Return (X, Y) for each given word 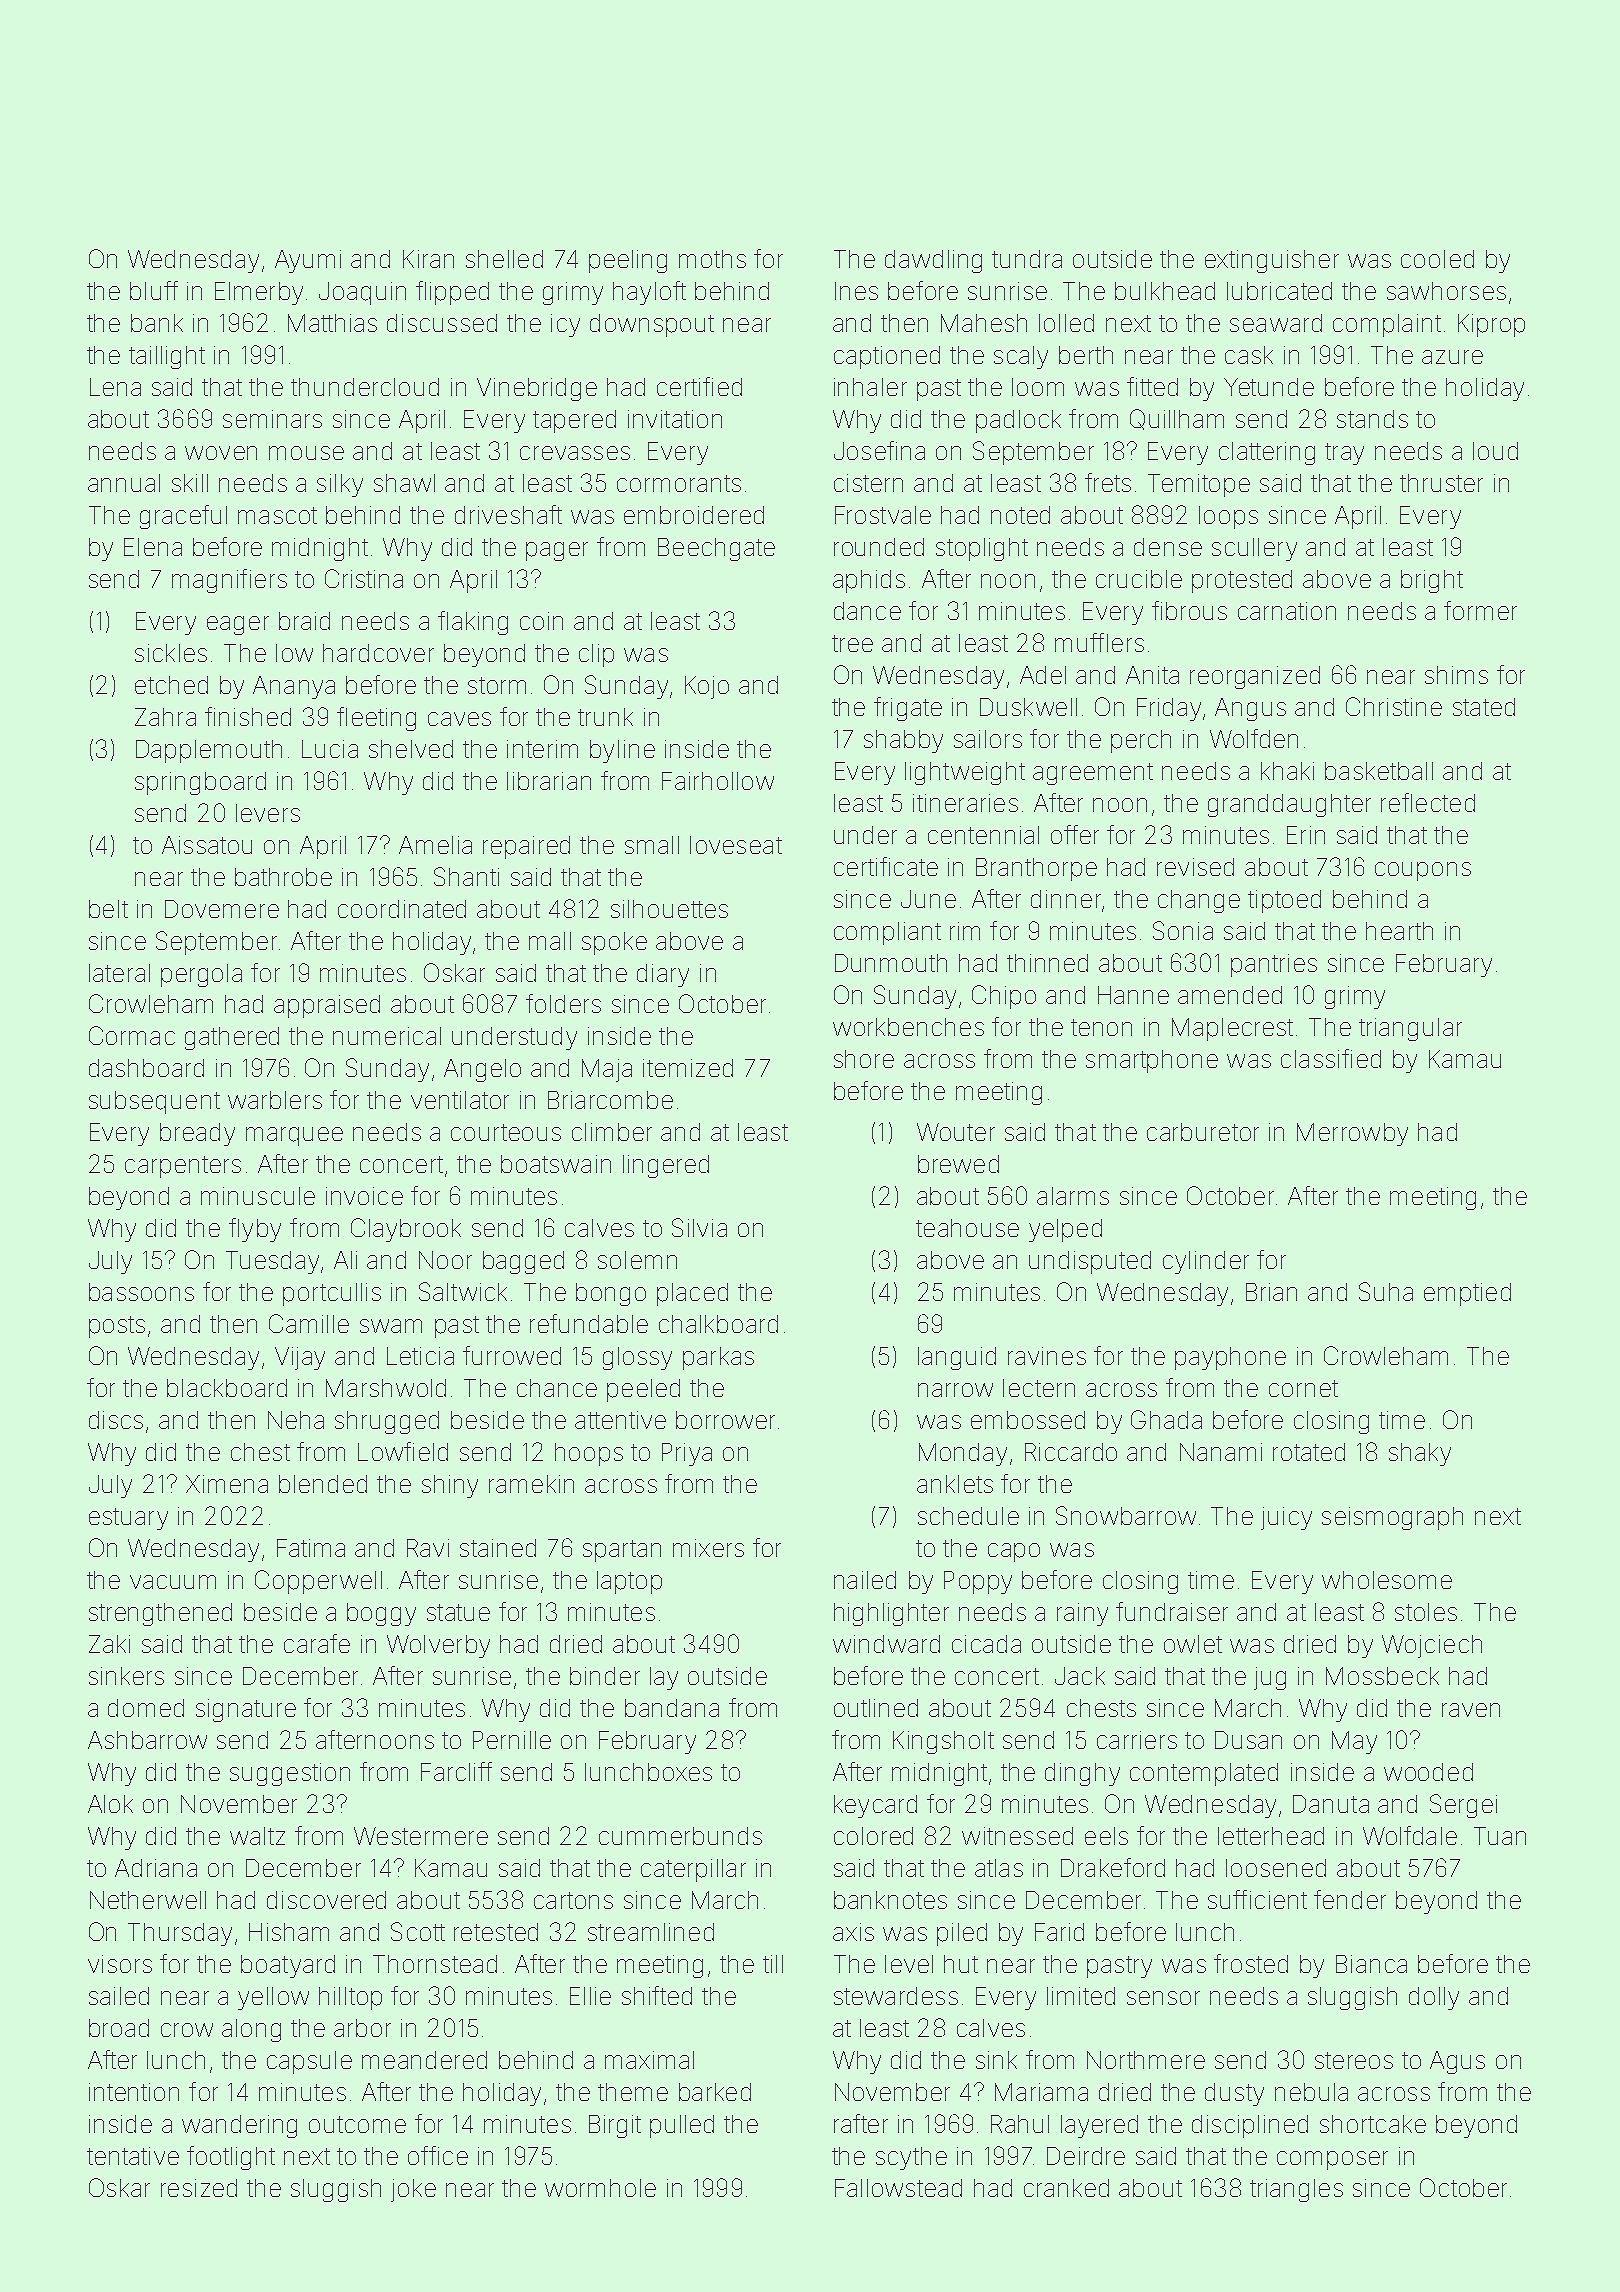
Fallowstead (898, 2188)
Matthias (332, 323)
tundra (1027, 259)
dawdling (933, 261)
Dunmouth (891, 963)
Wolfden (1254, 738)
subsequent (154, 1102)
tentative (133, 2156)
